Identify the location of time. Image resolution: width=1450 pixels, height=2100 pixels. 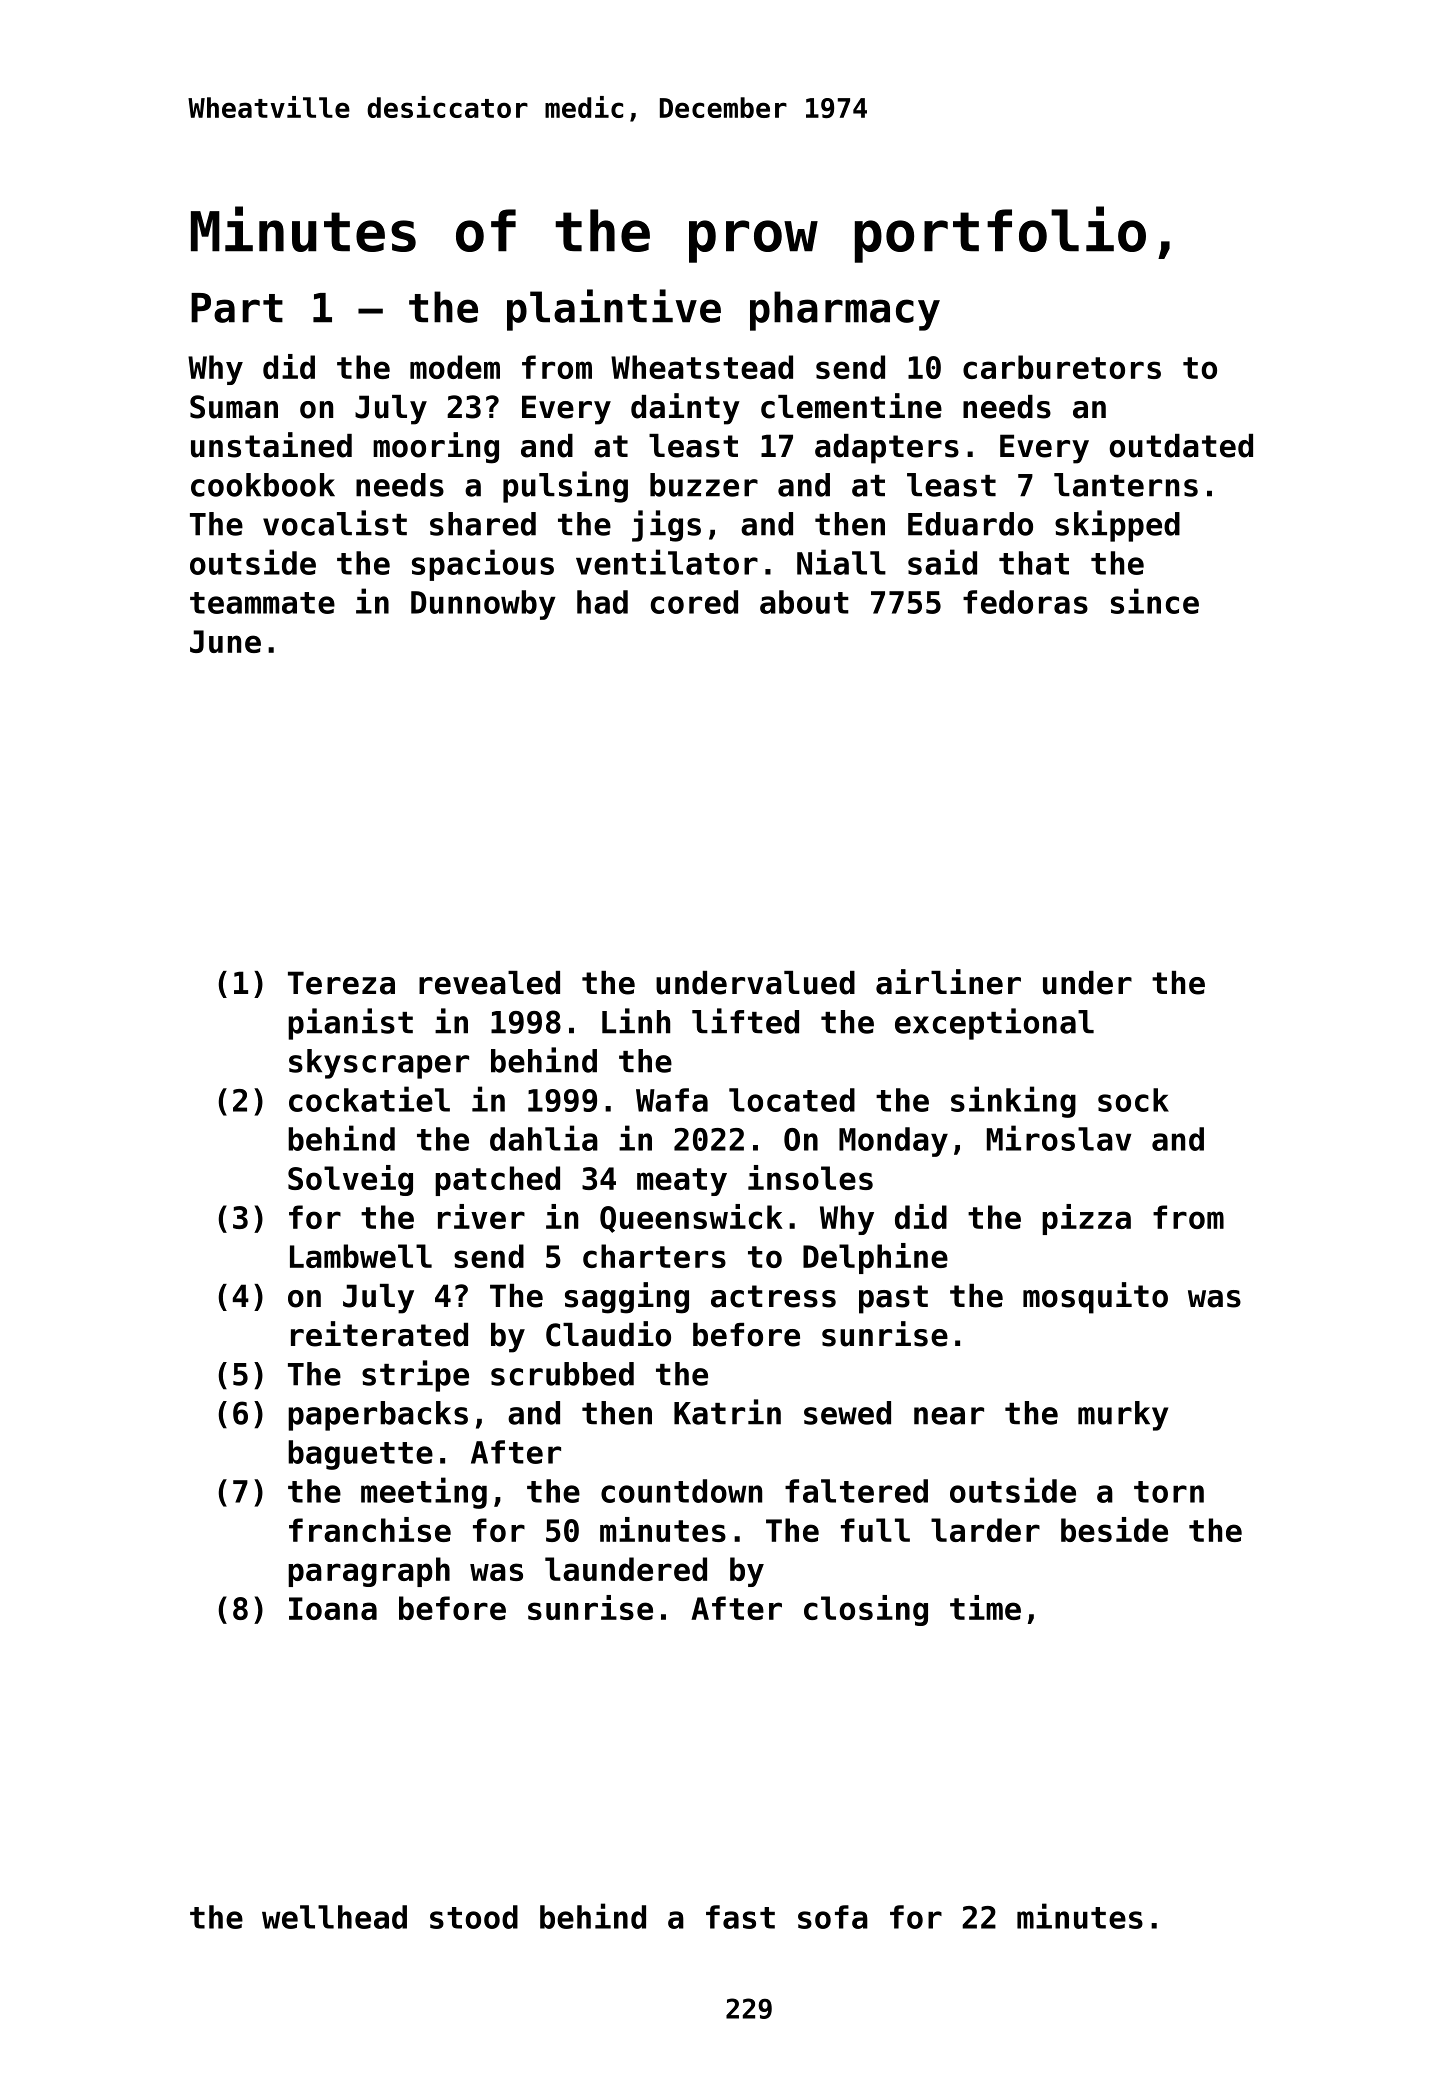
(985, 1607).
